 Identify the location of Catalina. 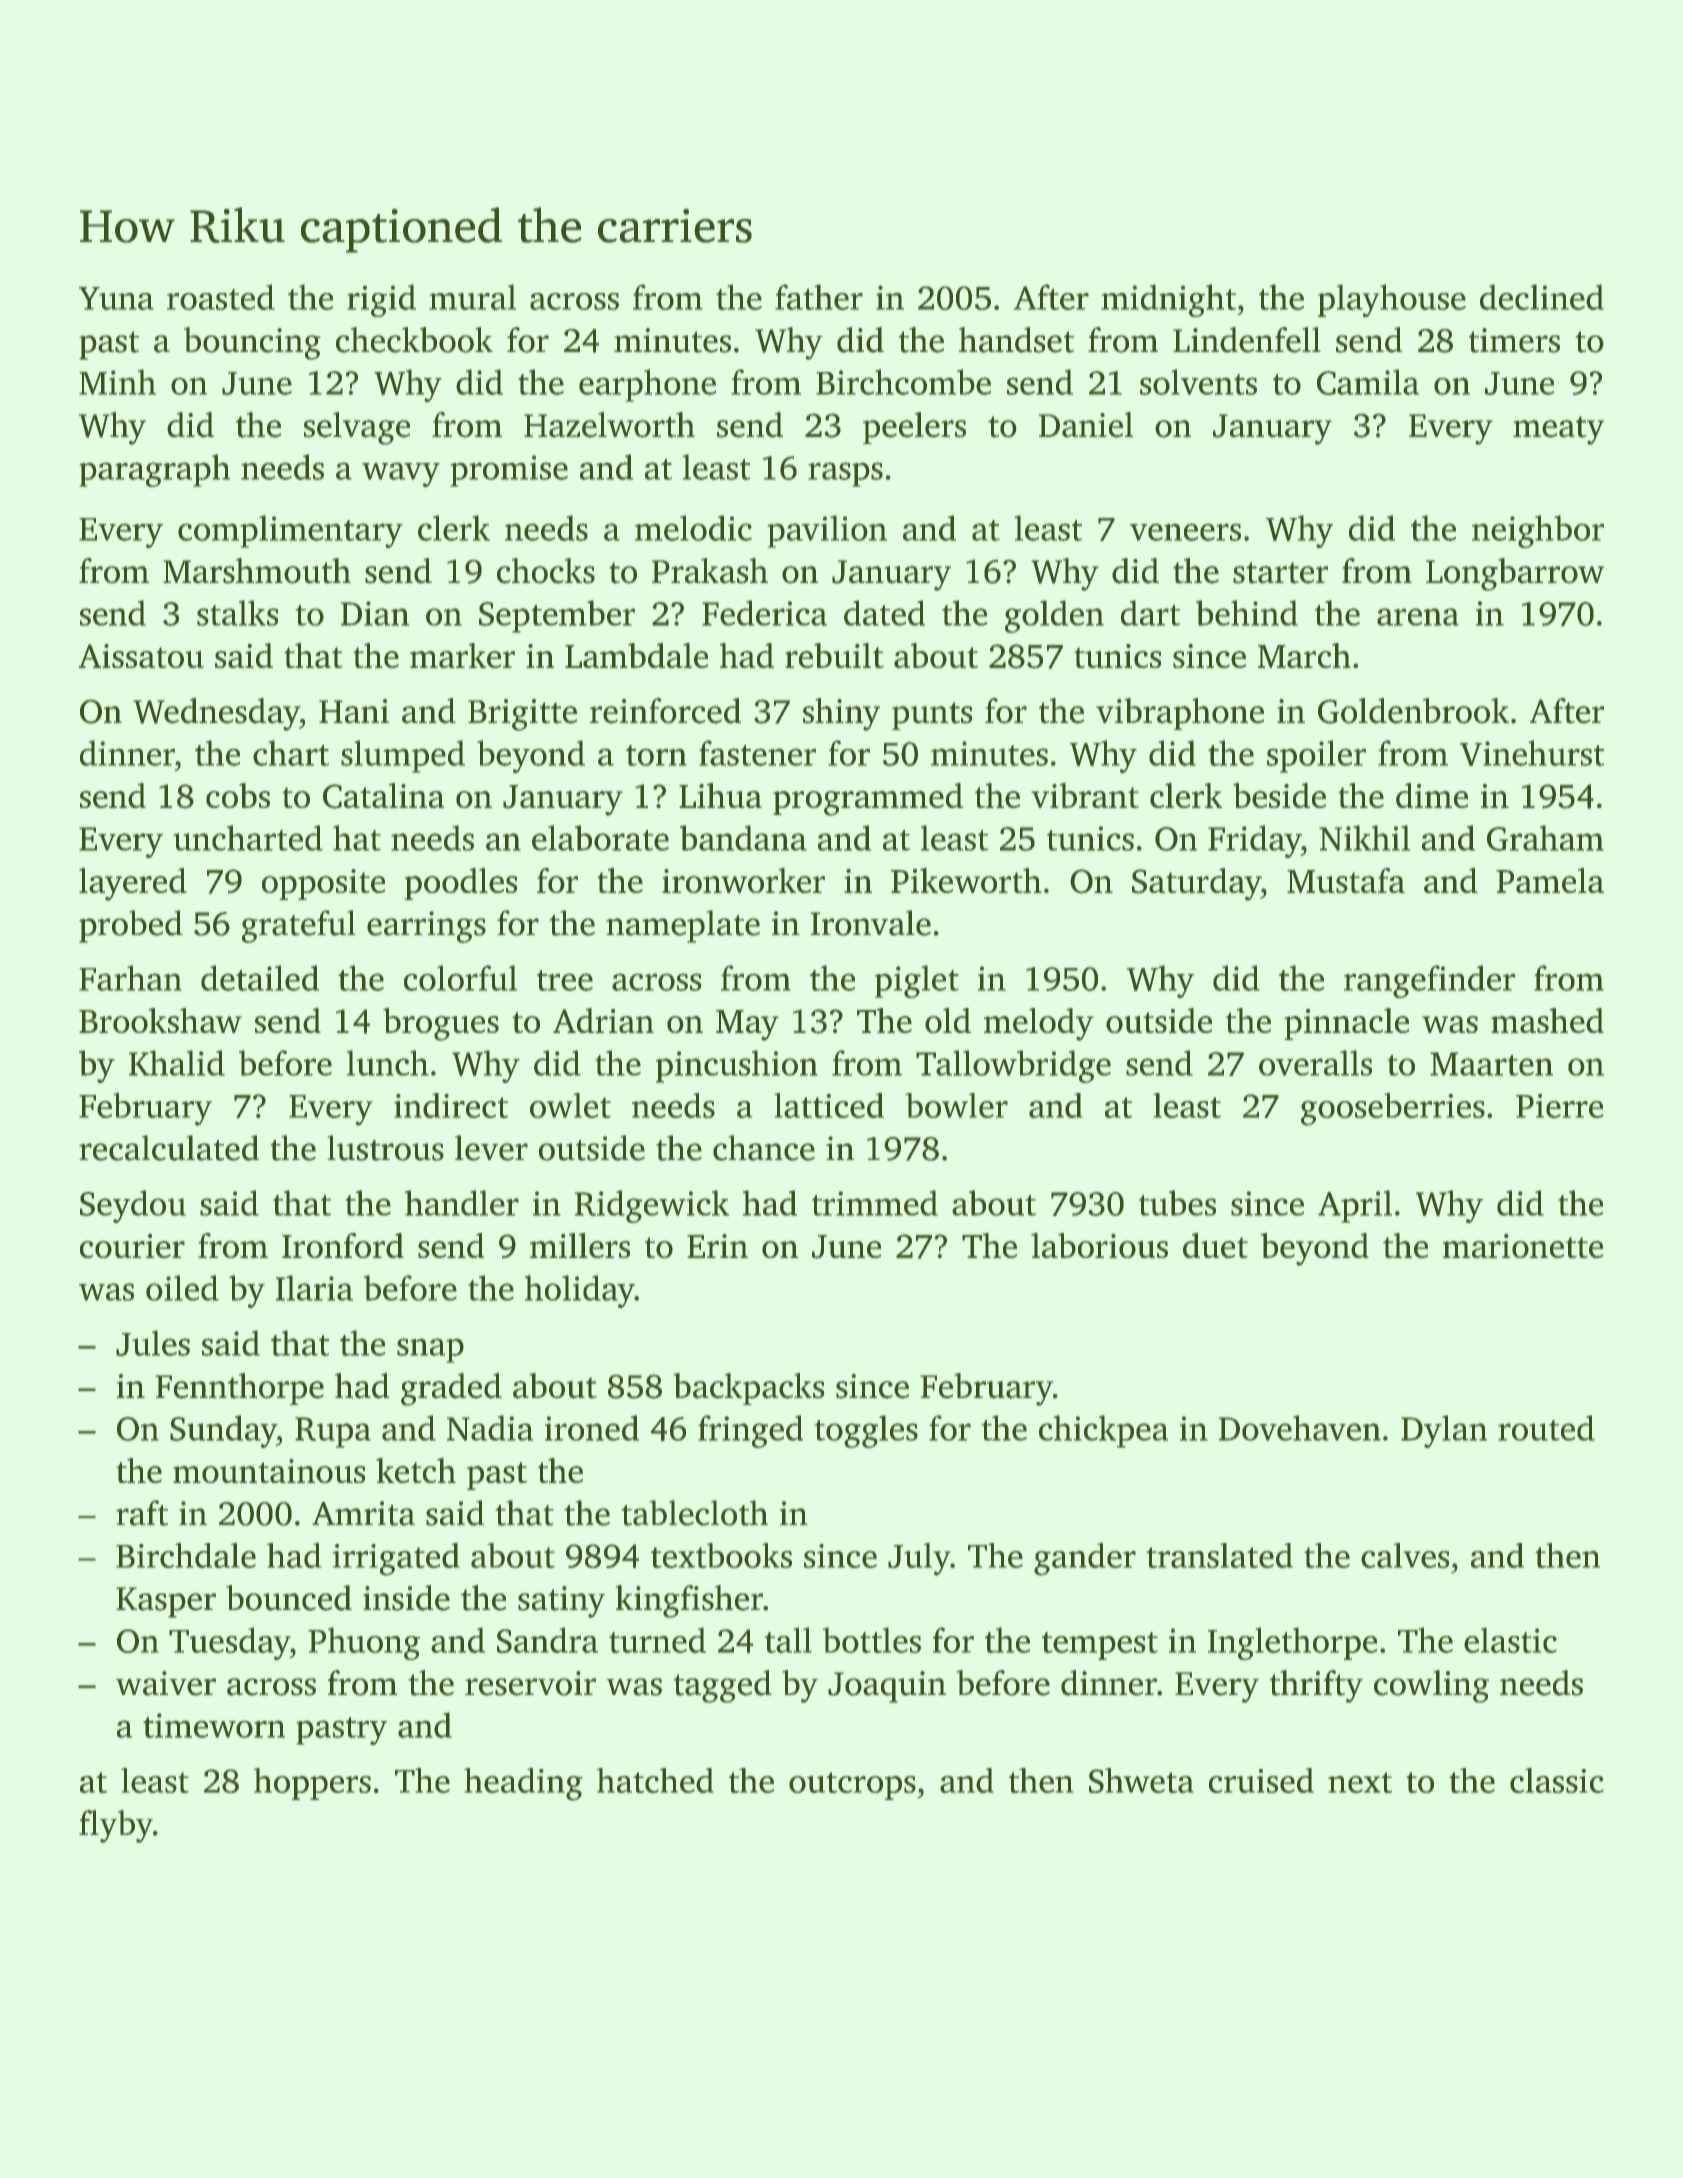
(383, 796).
